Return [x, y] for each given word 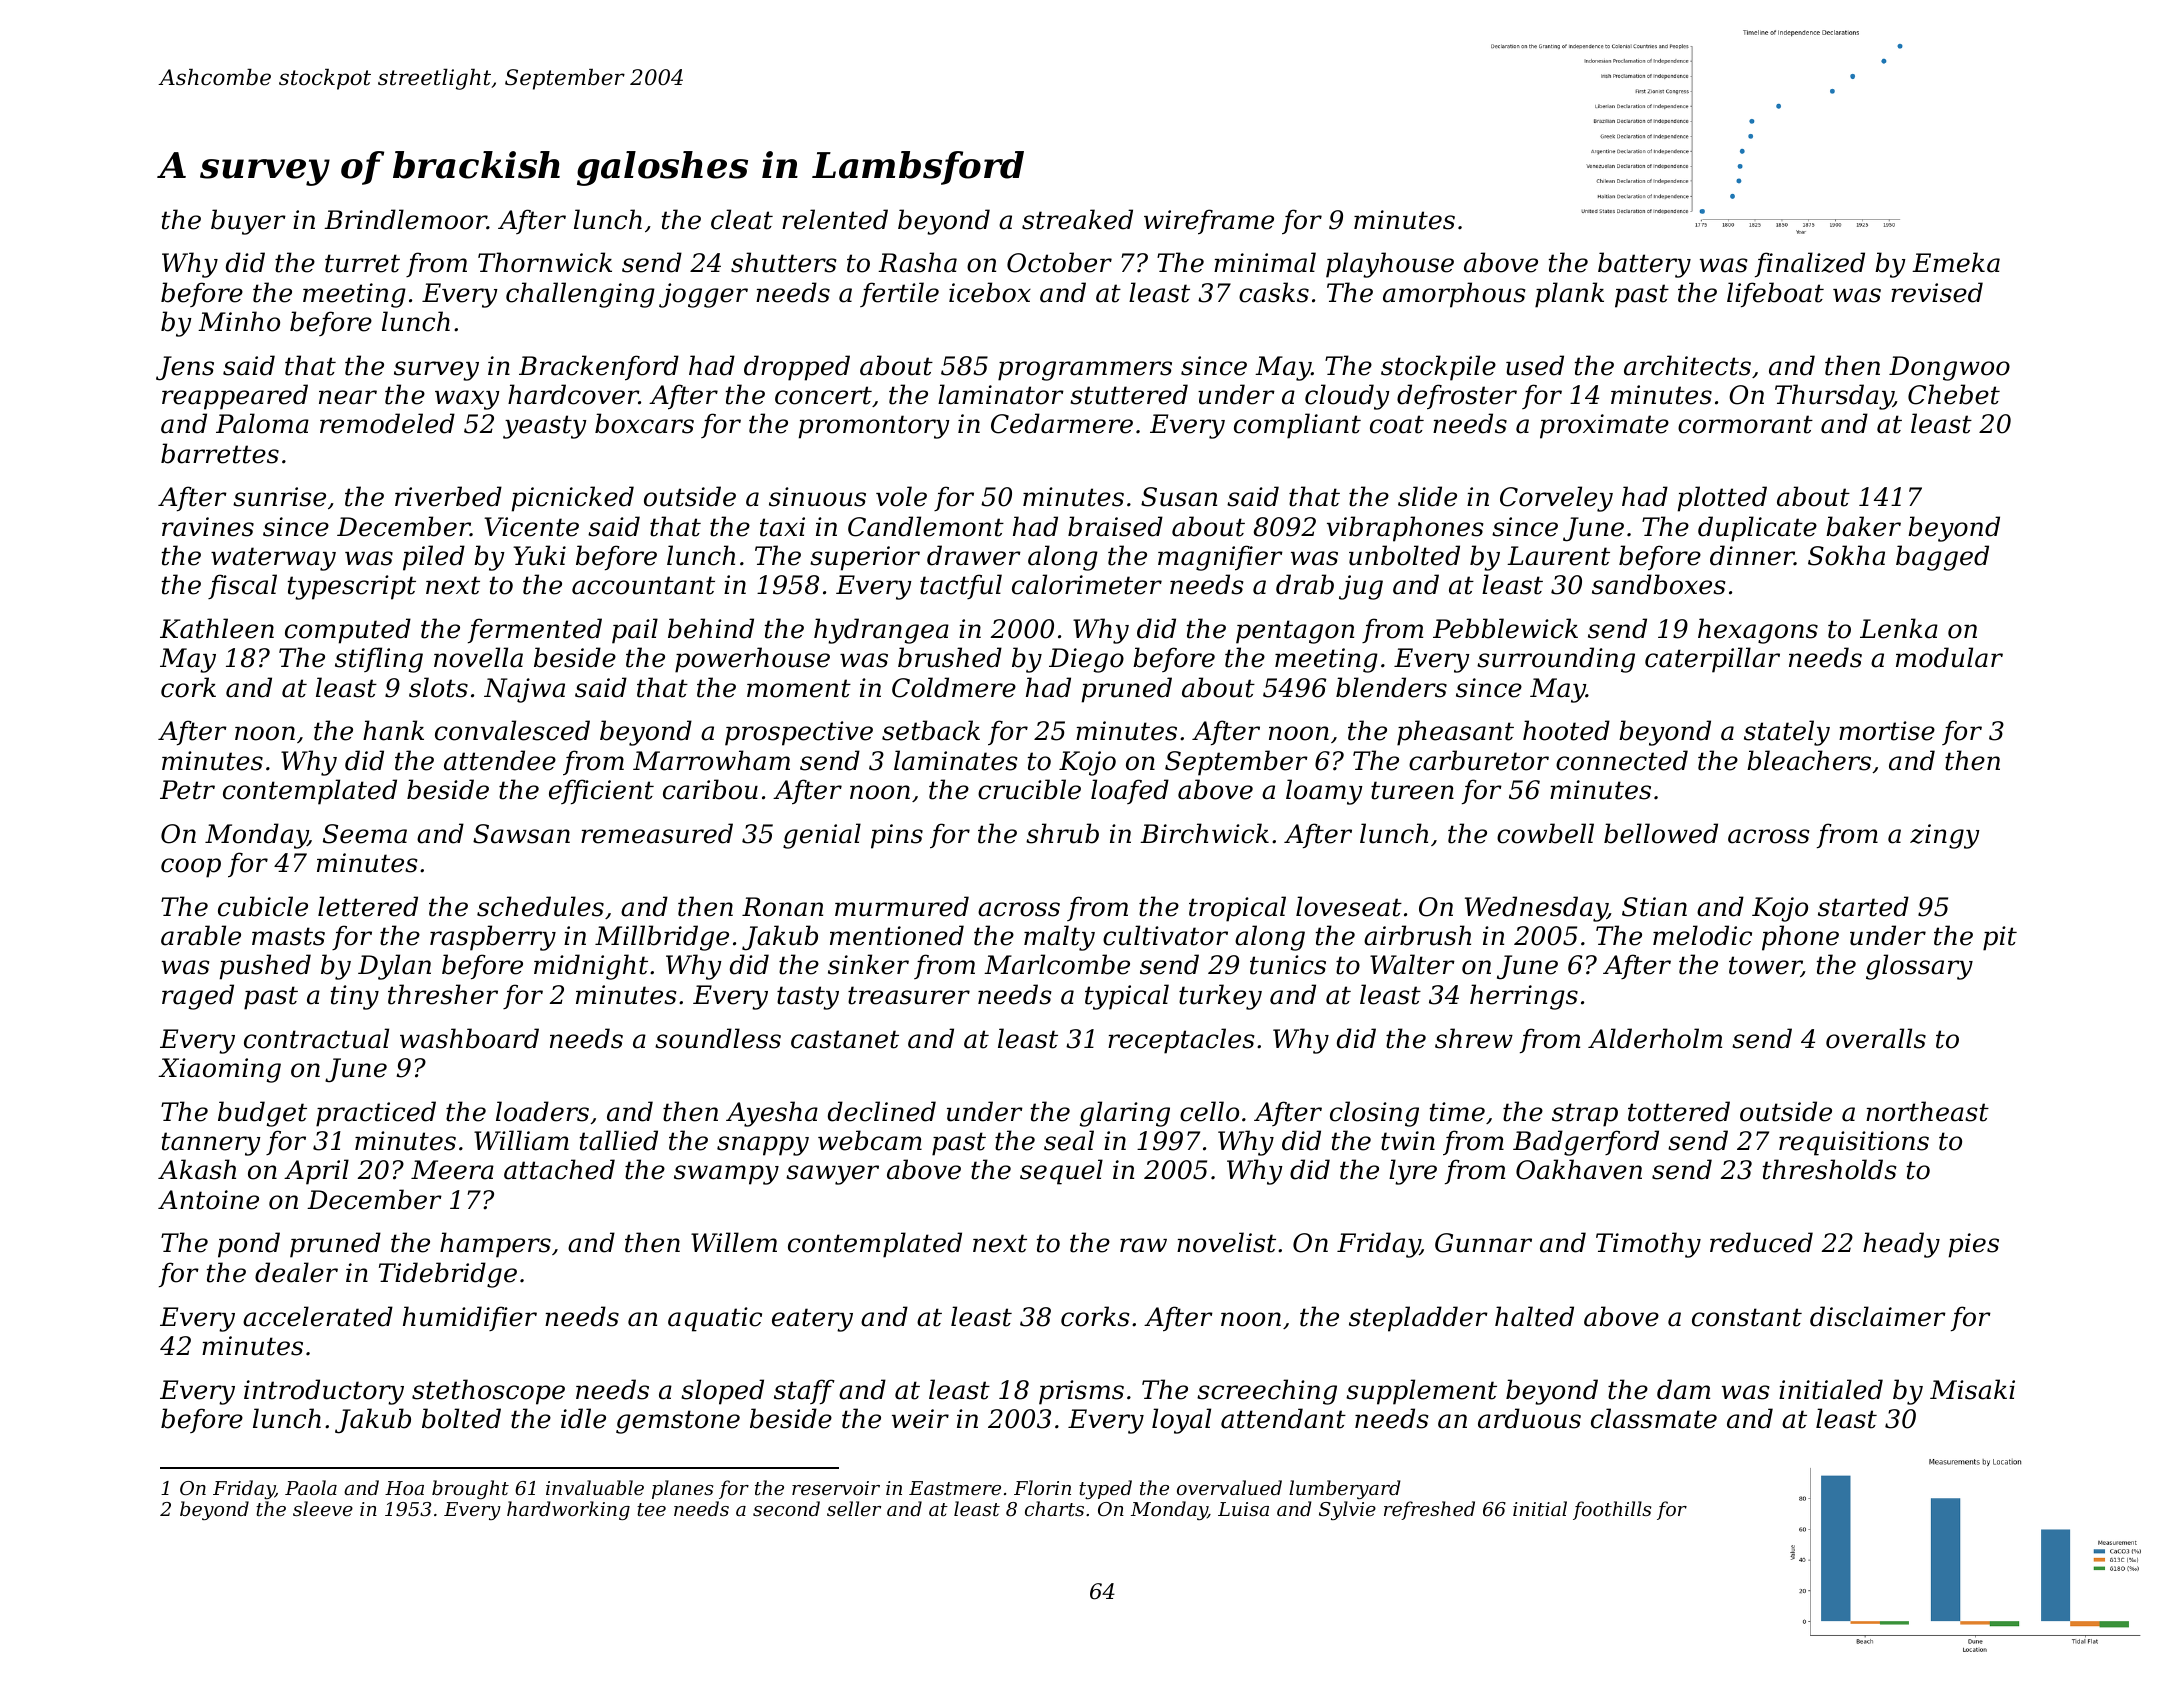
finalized [1810, 264]
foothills [1612, 1510]
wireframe [1209, 222]
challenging [580, 295]
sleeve [323, 1508]
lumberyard [1345, 1489]
